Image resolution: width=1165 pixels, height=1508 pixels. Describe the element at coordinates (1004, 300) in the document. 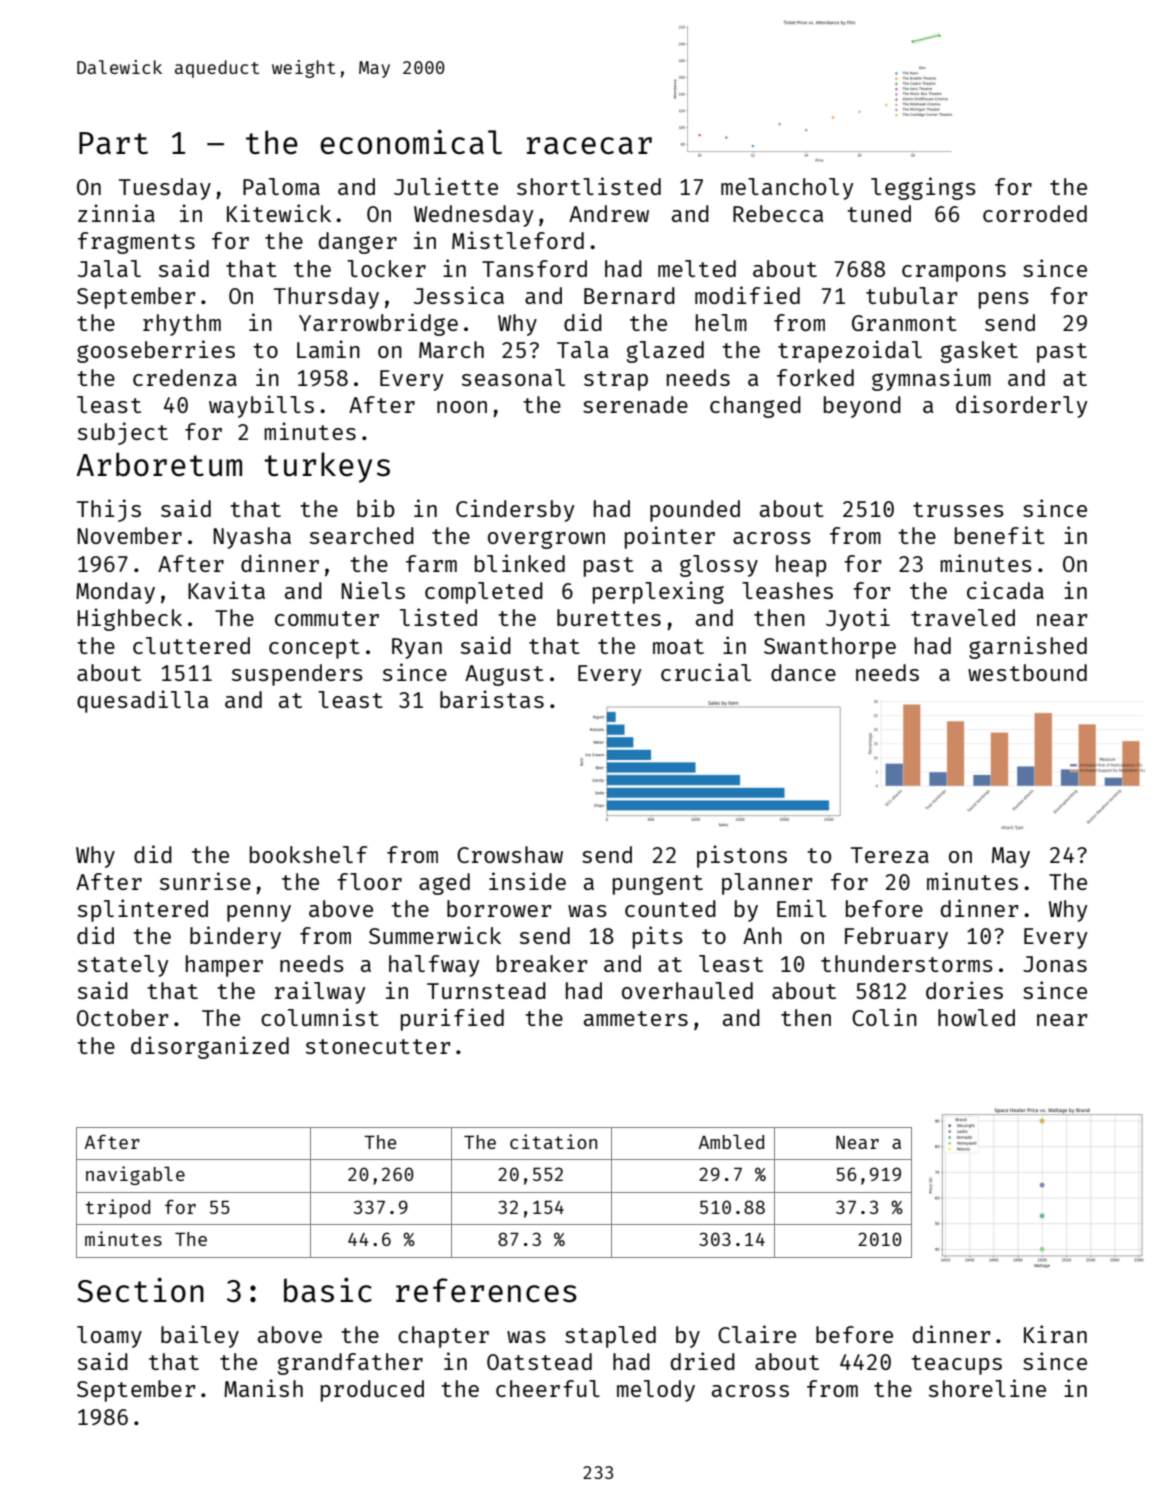

I see `pens` at that location.
